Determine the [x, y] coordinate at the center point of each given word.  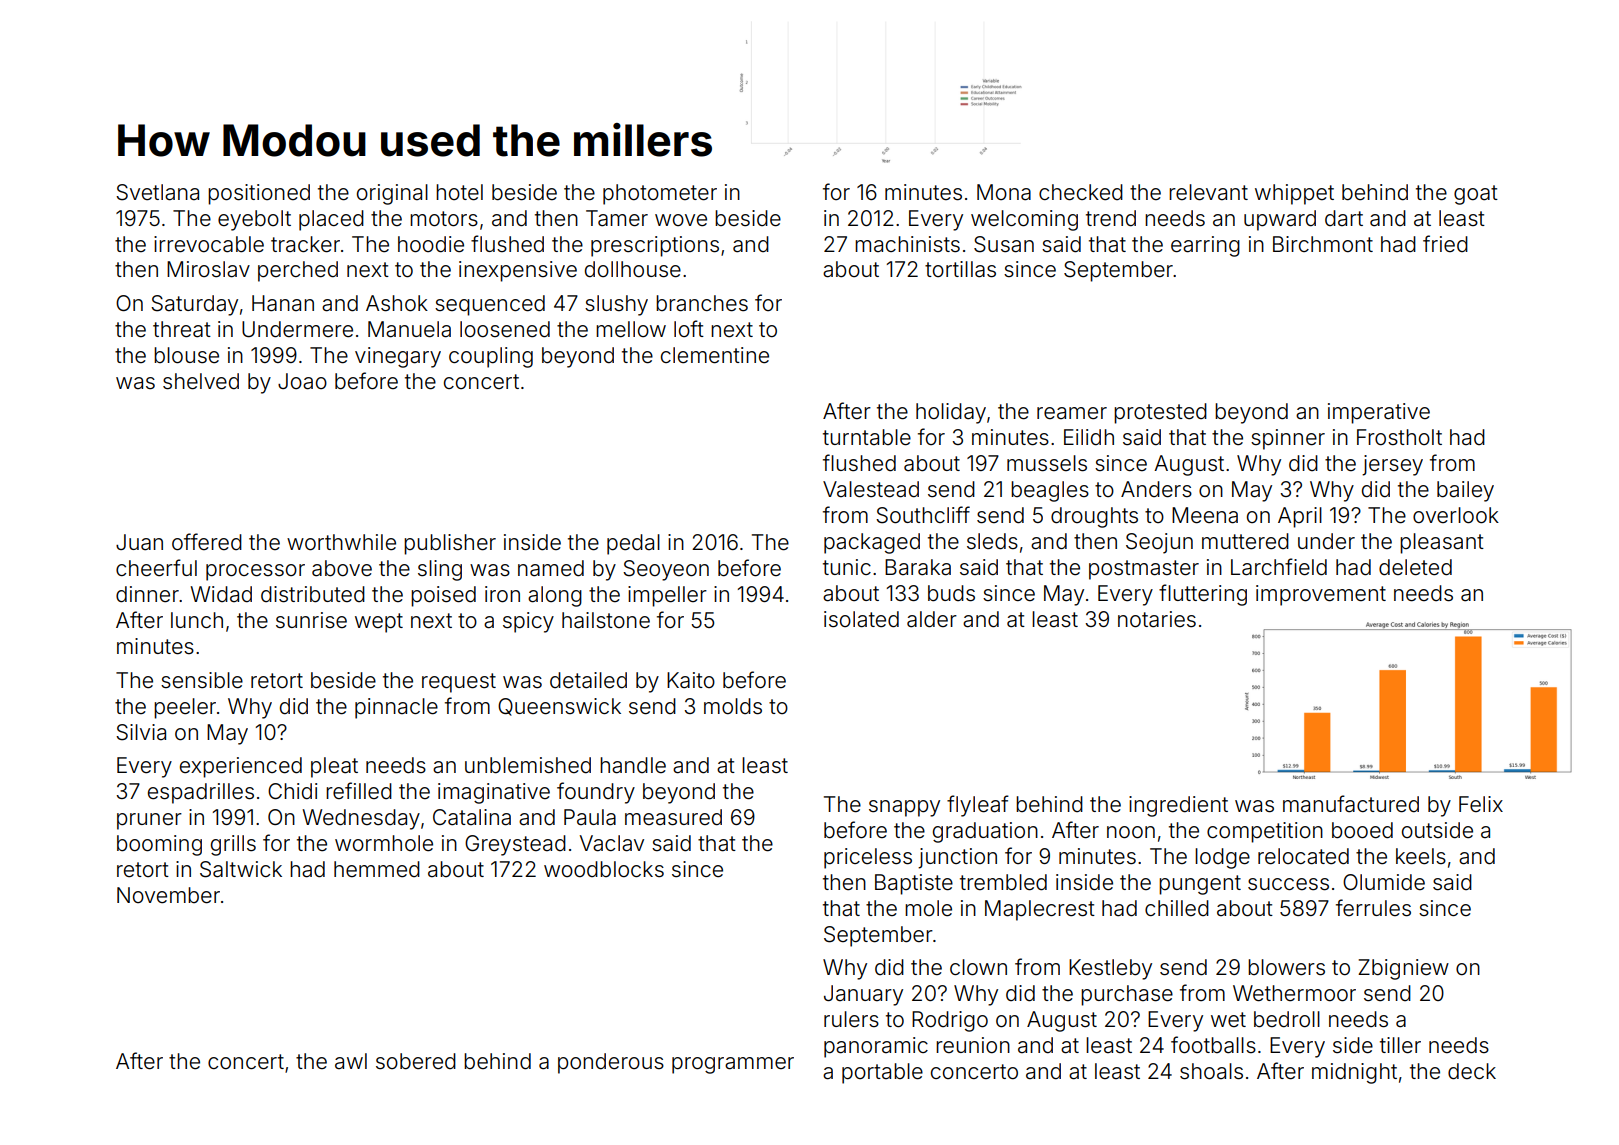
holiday [951, 413]
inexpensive [518, 271]
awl [351, 1061]
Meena [1205, 515]
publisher [450, 544]
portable [882, 1073]
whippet [1294, 194]
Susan [1004, 244]
